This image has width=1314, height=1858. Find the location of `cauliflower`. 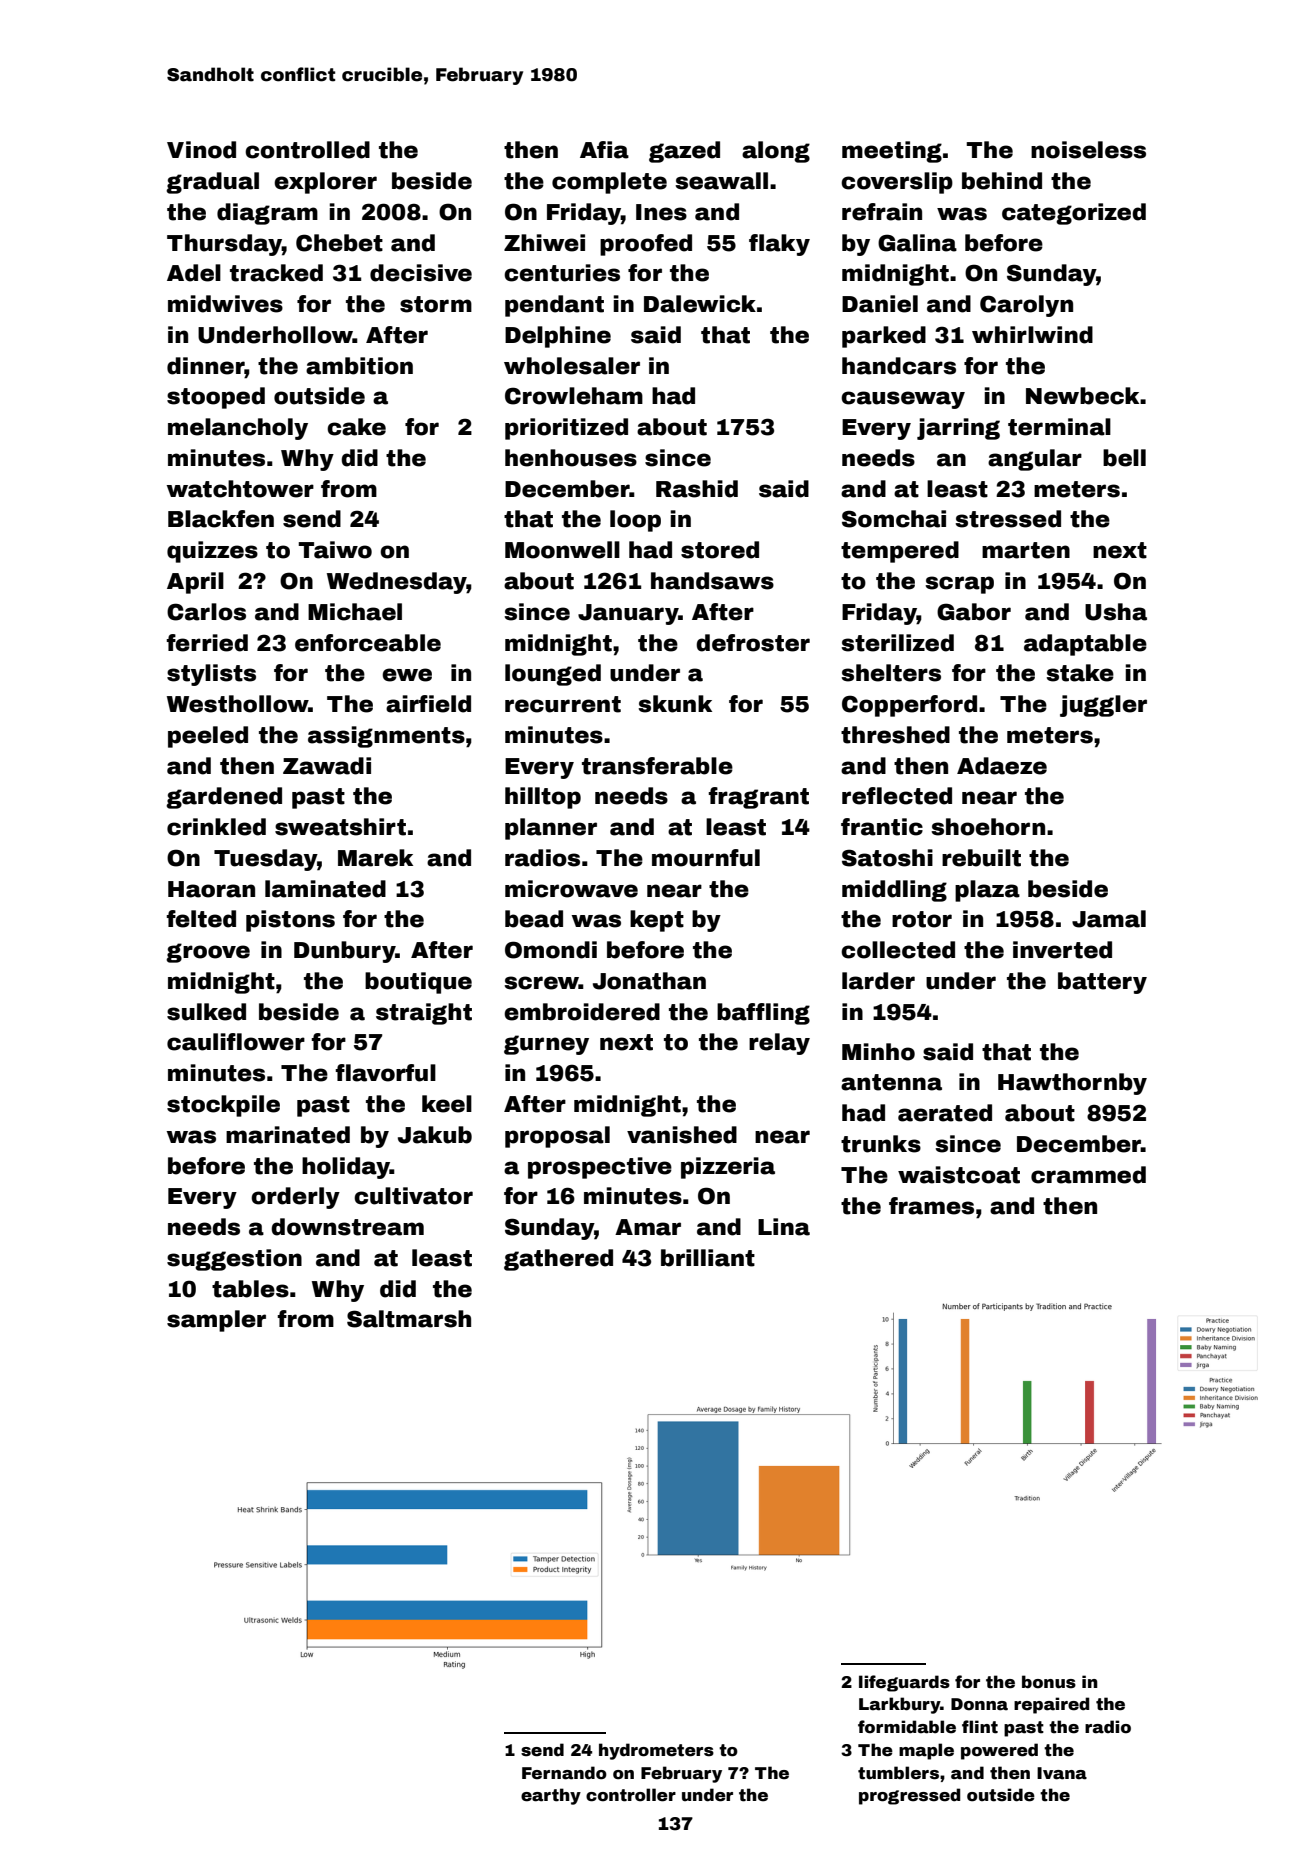

cauliflower is located at coordinates (236, 1042).
